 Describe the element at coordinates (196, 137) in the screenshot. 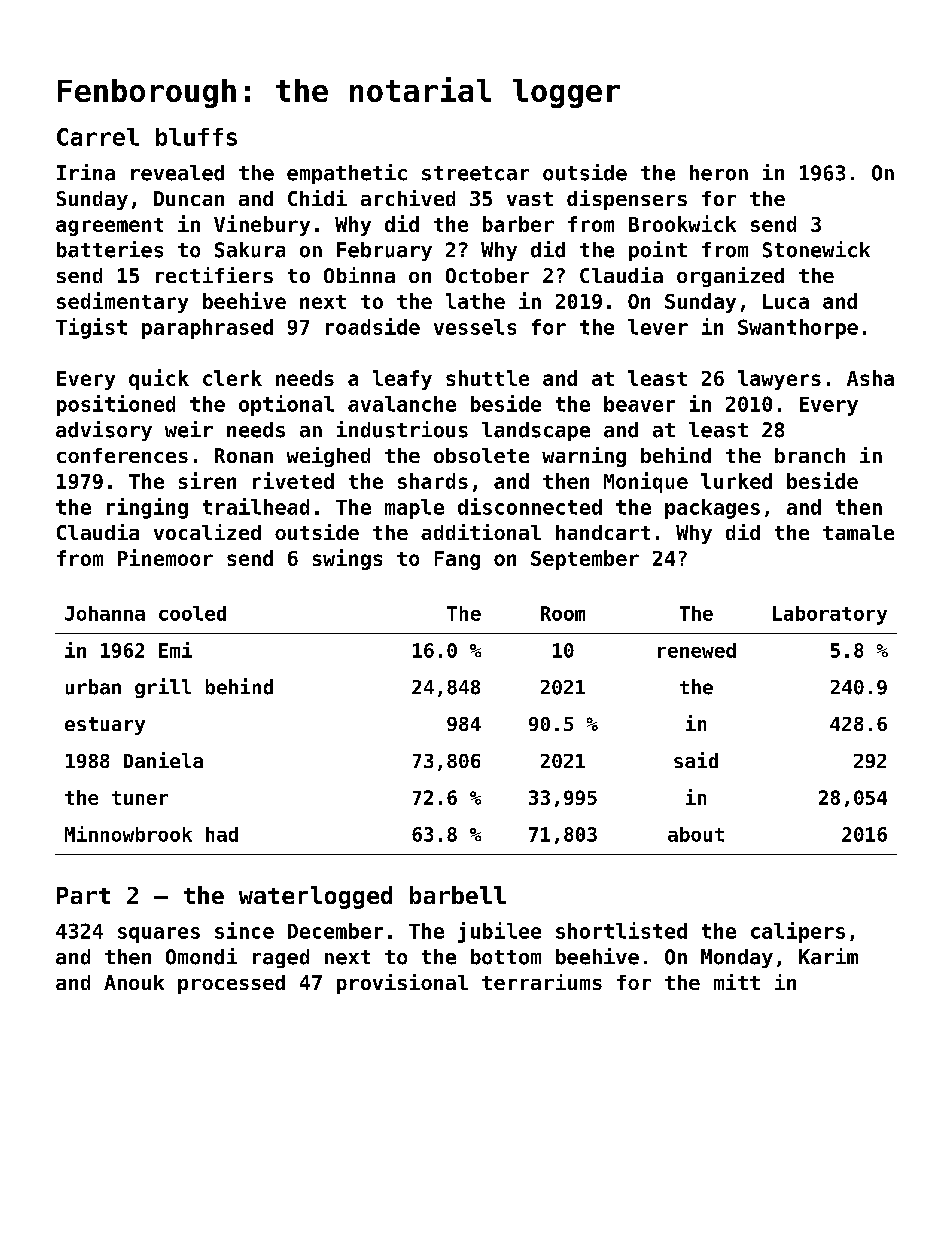

I see `bluffs` at that location.
